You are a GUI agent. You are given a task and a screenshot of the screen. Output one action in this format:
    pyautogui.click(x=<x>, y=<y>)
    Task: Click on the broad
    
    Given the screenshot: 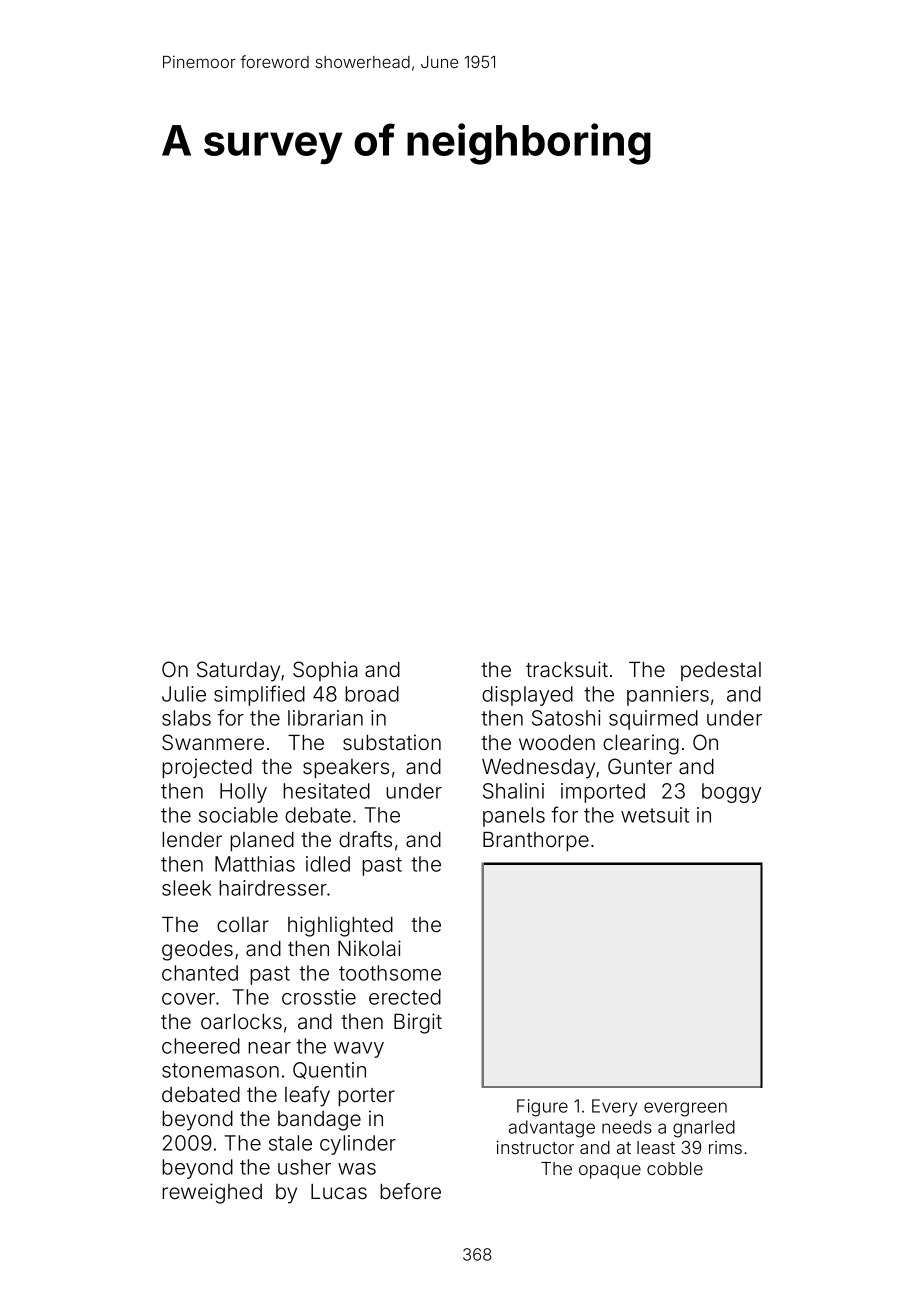 What is the action you would take?
    pyautogui.click(x=372, y=694)
